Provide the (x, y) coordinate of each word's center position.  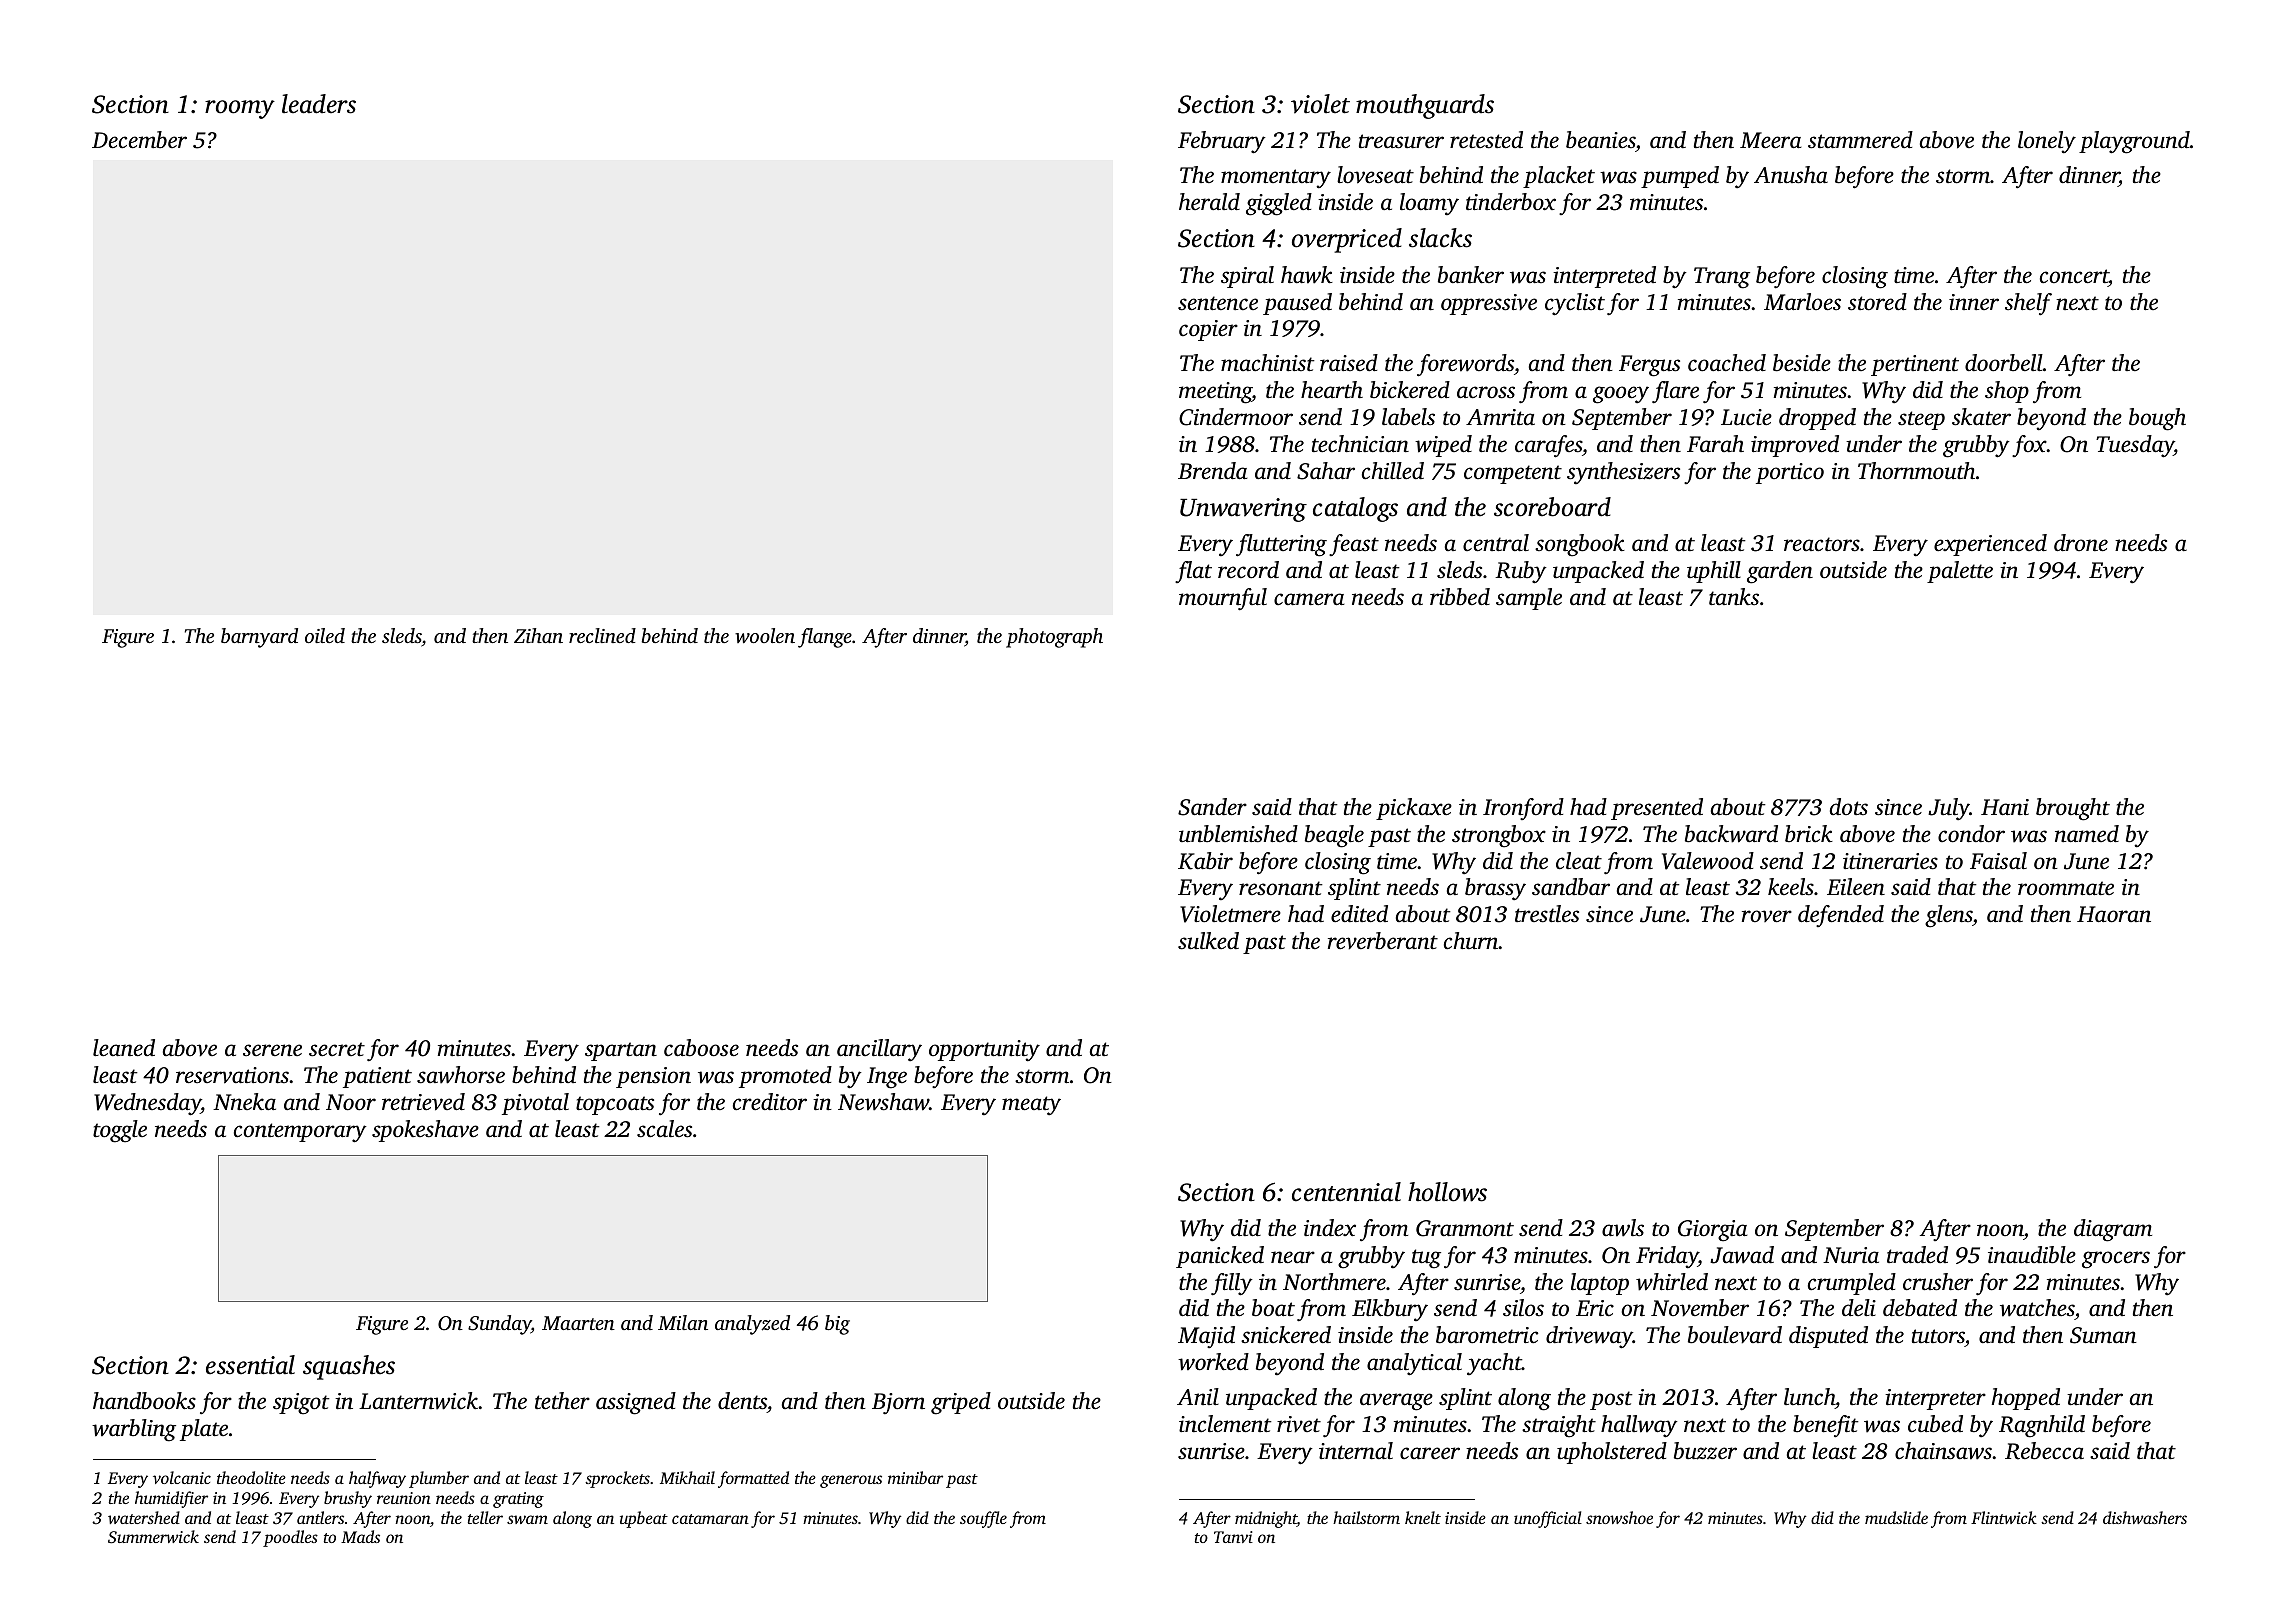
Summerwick (153, 1537)
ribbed (1460, 597)
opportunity (984, 1051)
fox (2029, 446)
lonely (2047, 142)
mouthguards (1425, 106)
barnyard (259, 638)
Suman (2103, 1335)
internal (1356, 1451)
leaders (319, 104)
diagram (2113, 1230)
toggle (120, 1131)
